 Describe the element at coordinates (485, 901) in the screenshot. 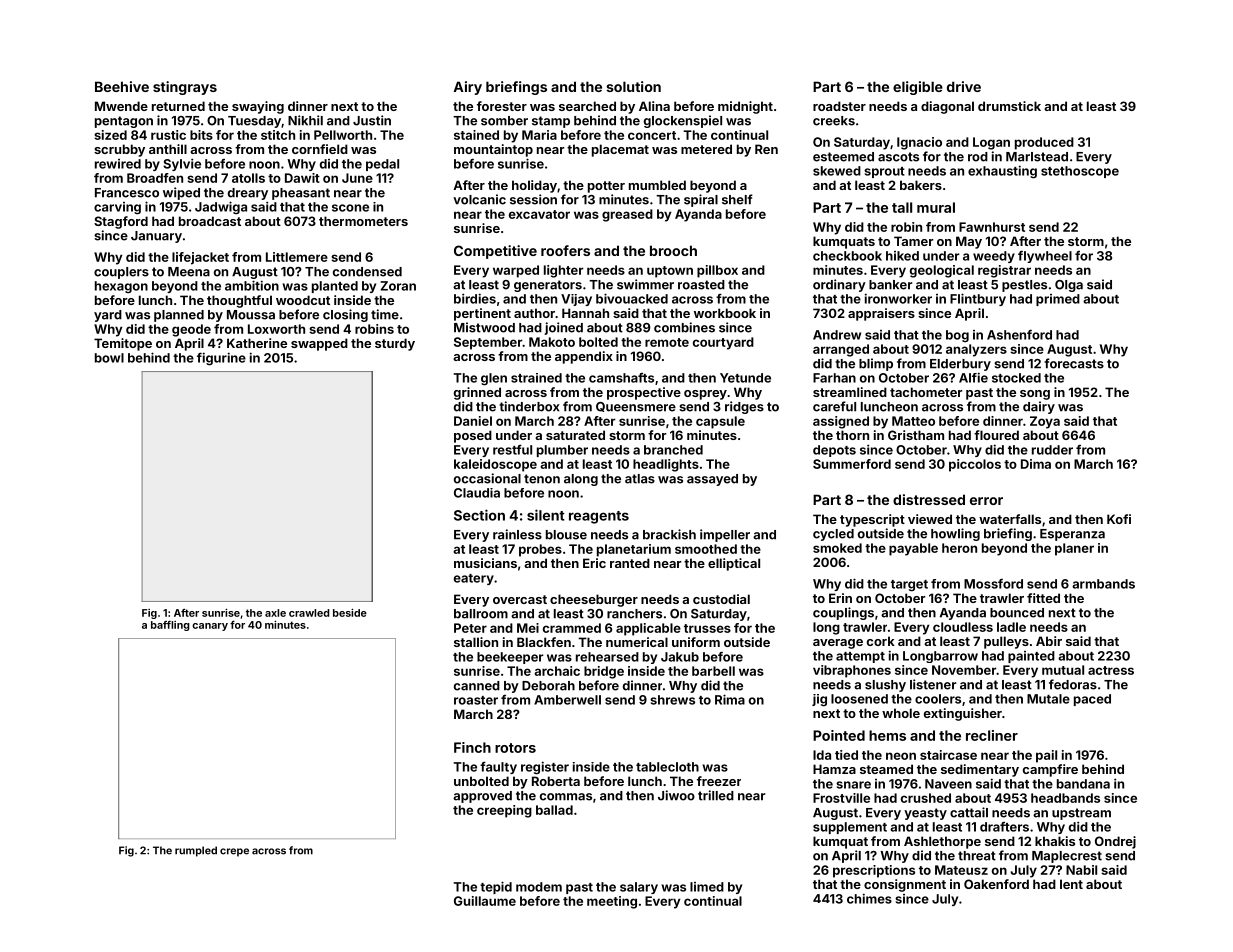

I see `Guillaume` at that location.
